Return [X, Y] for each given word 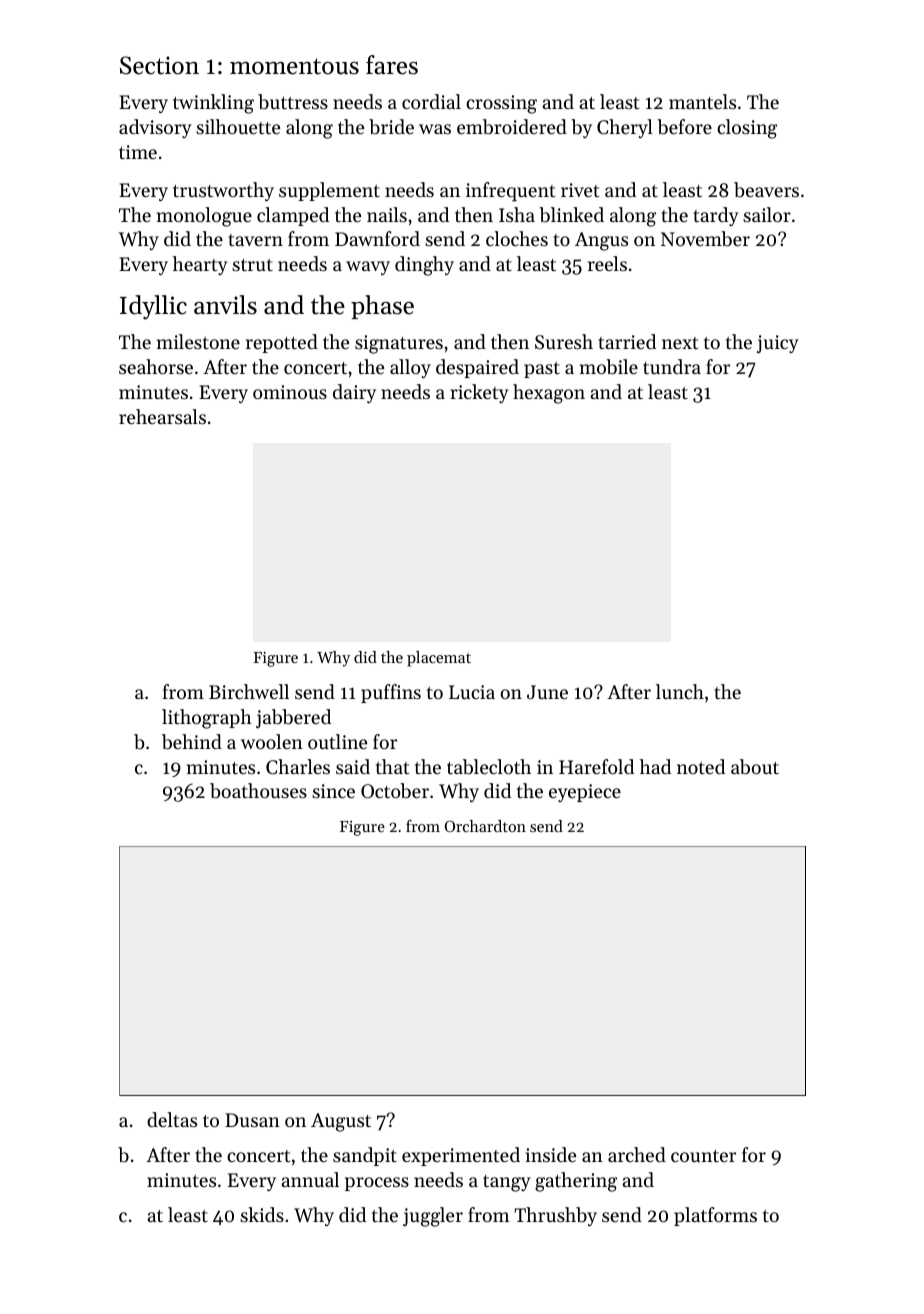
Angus [601, 241]
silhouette [238, 126]
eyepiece [585, 793]
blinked [571, 215]
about [755, 767]
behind [192, 742]
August [341, 1122]
